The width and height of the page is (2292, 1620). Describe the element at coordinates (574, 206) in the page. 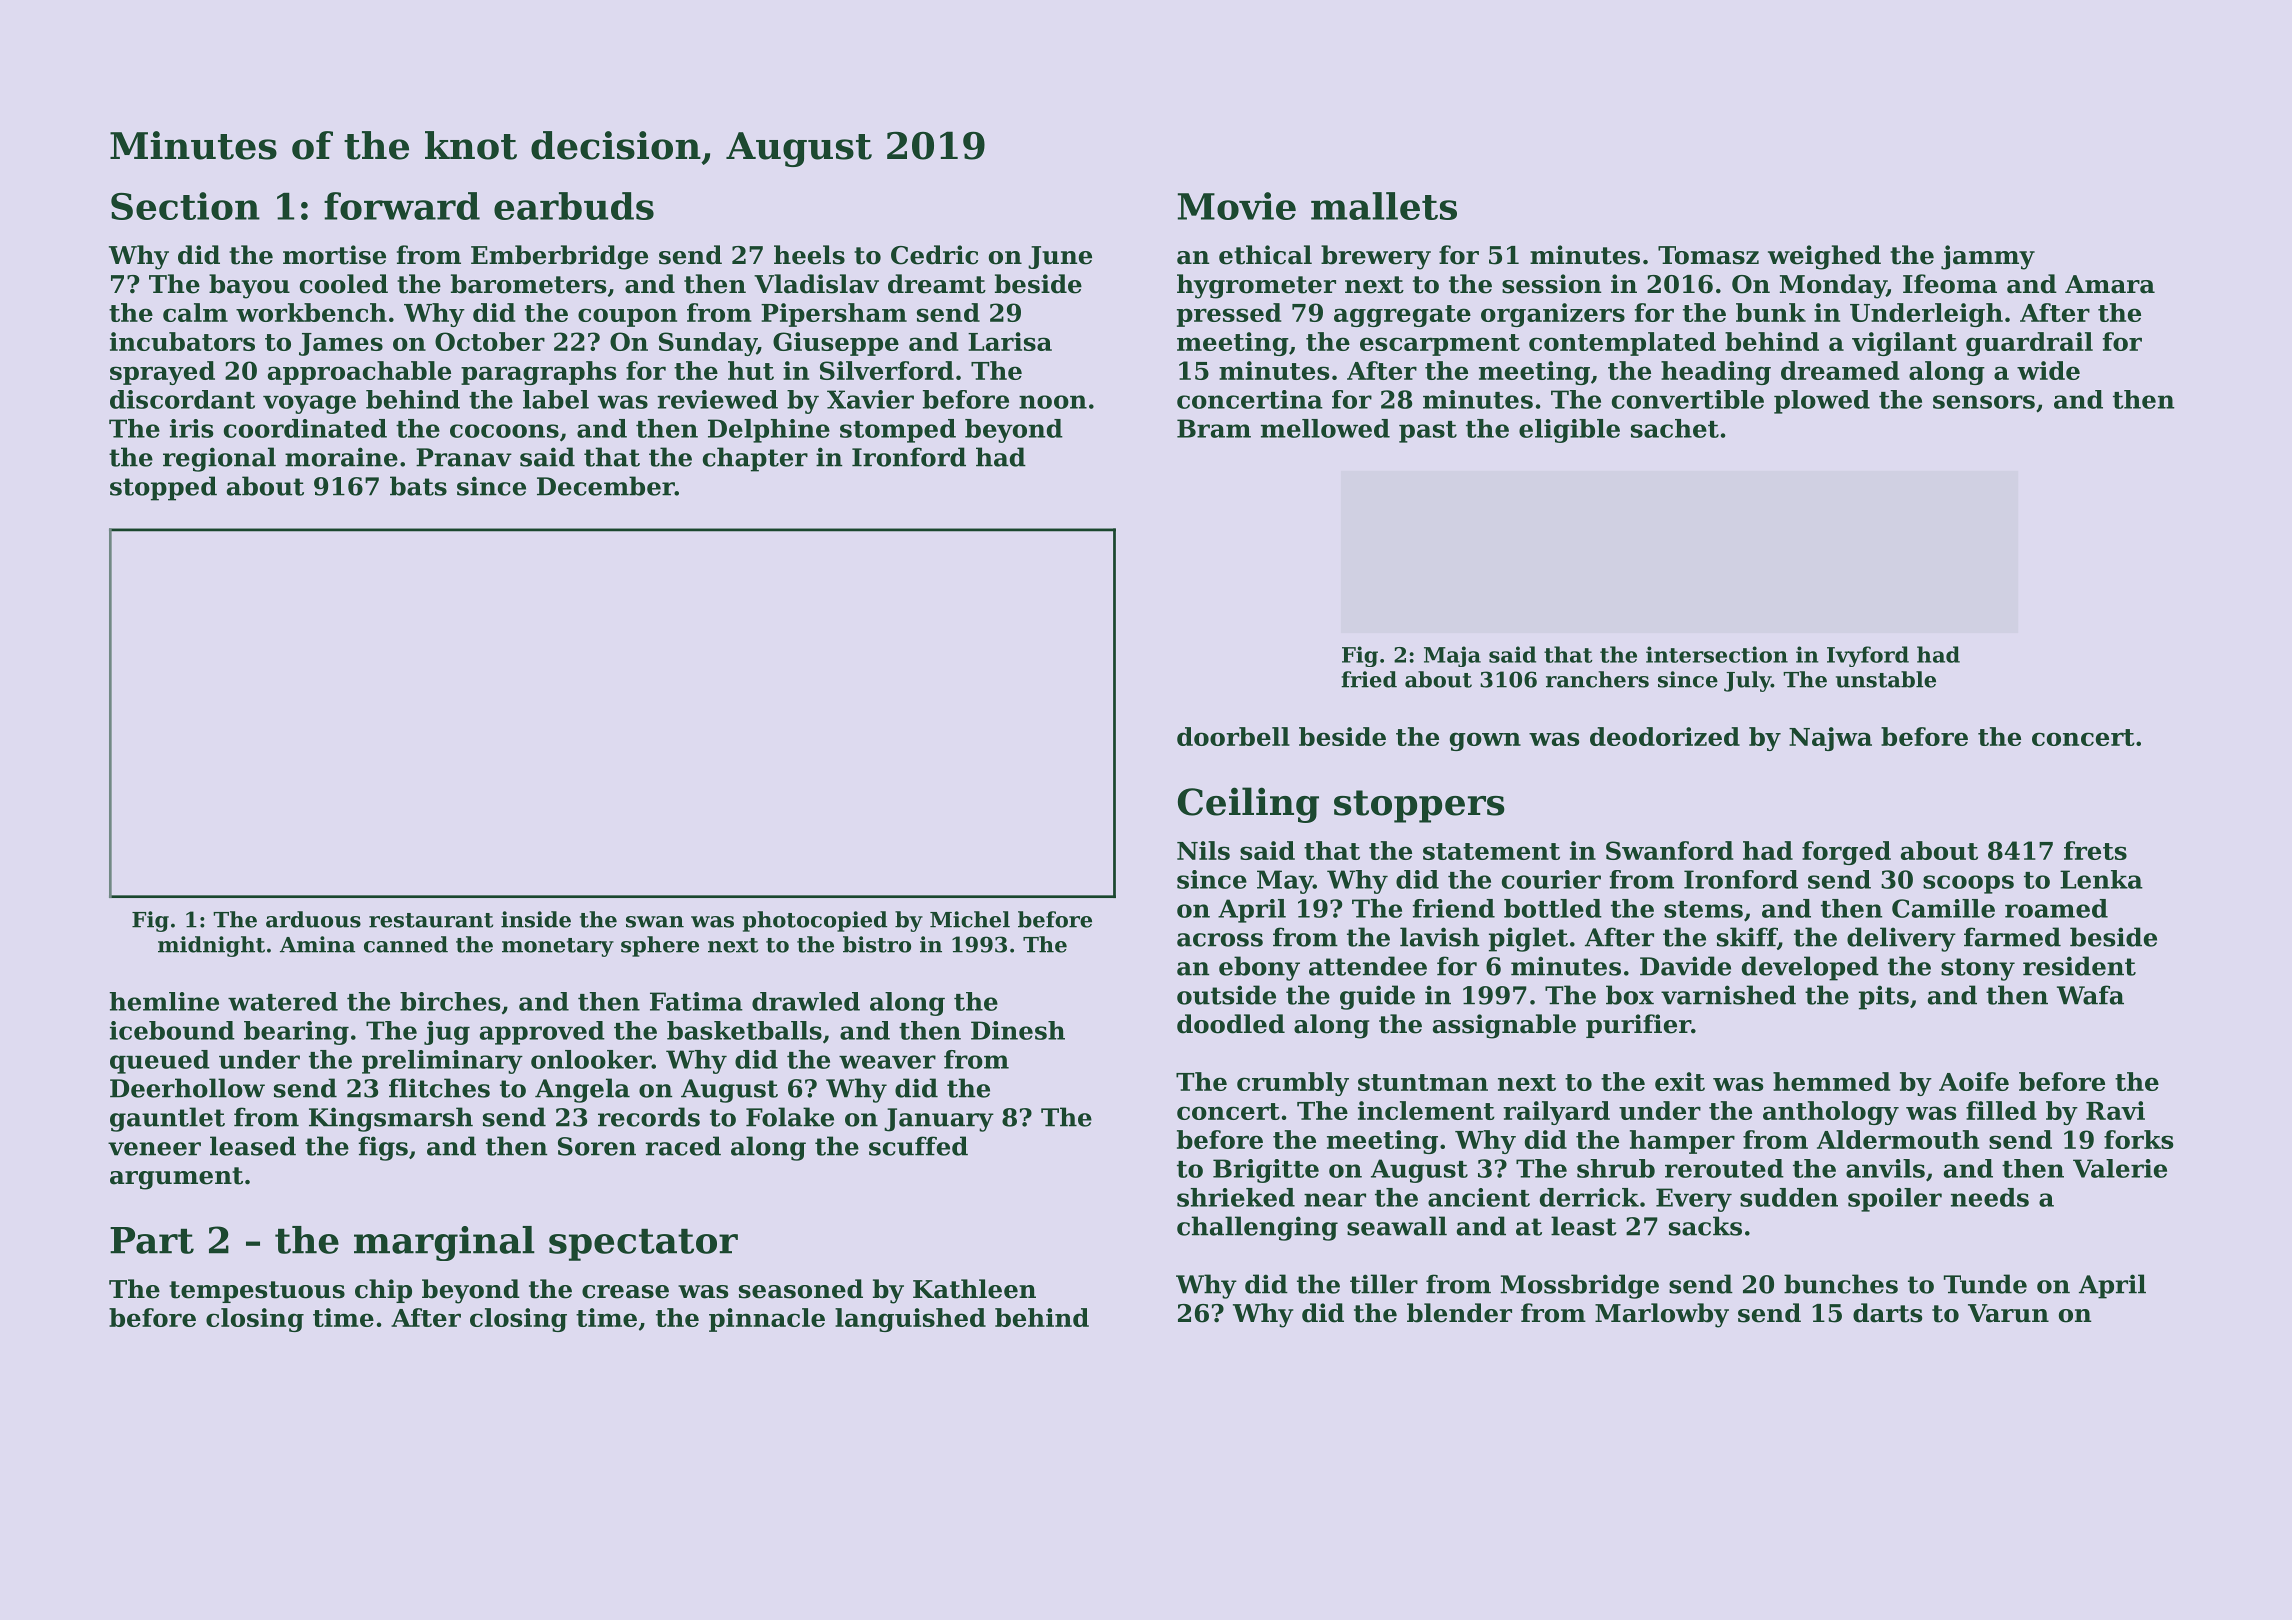

I see `earbuds` at that location.
